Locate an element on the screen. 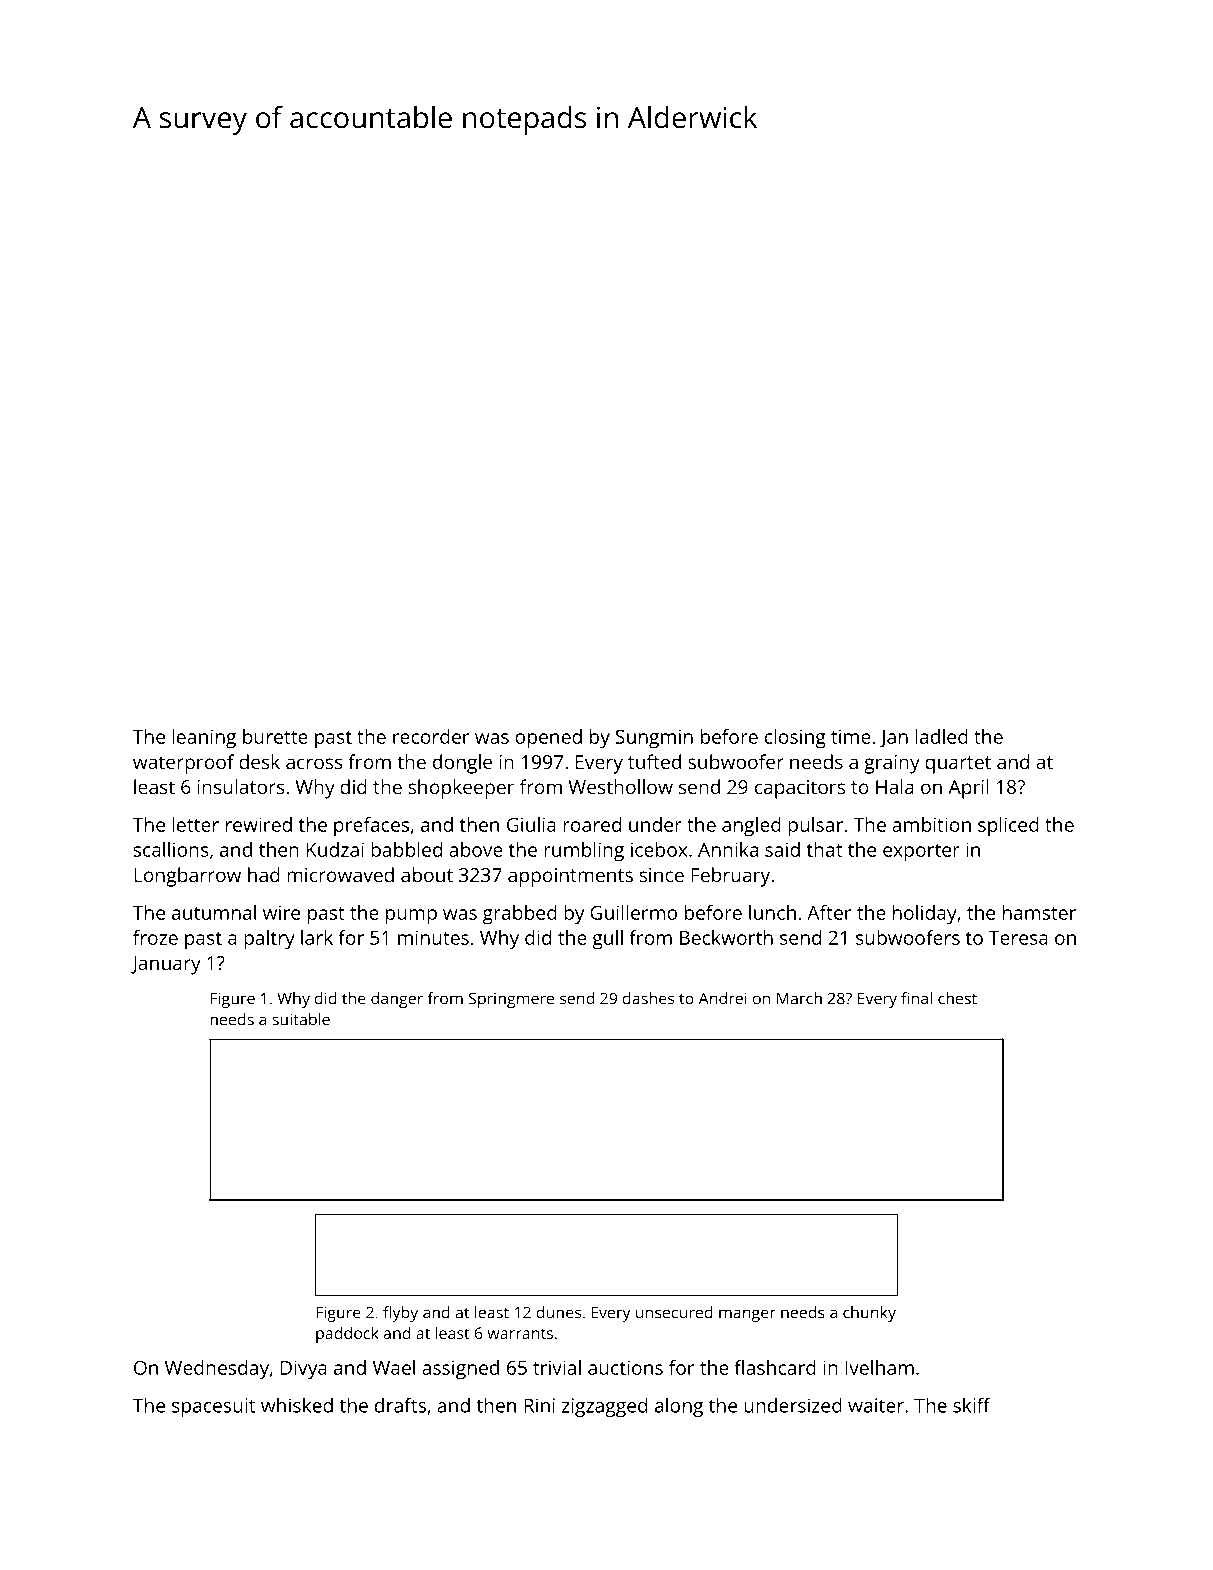 This screenshot has width=1213, height=1570. Guillermo is located at coordinates (633, 912).
